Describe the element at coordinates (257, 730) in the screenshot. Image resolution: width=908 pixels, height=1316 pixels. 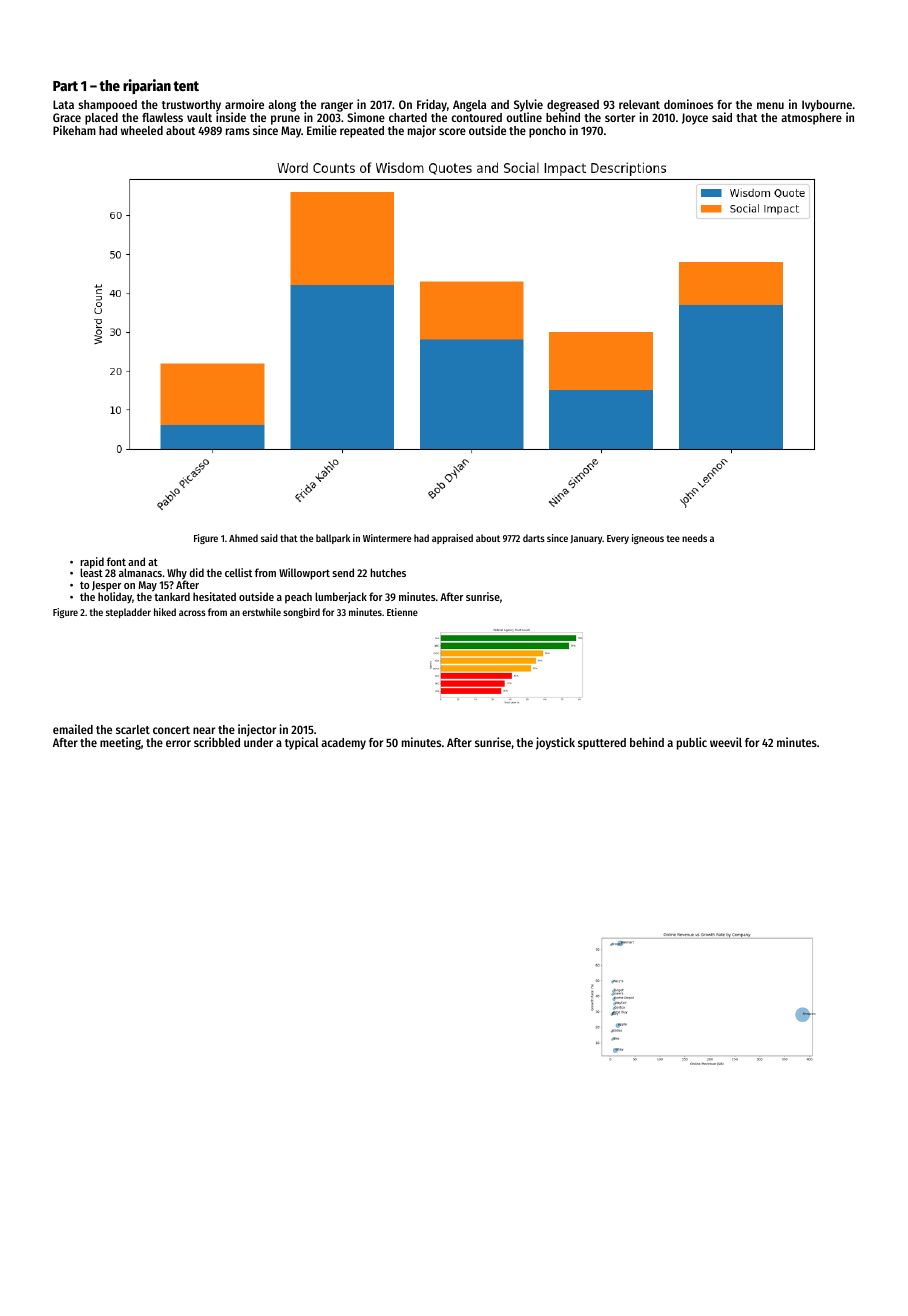
I see `injector` at that location.
